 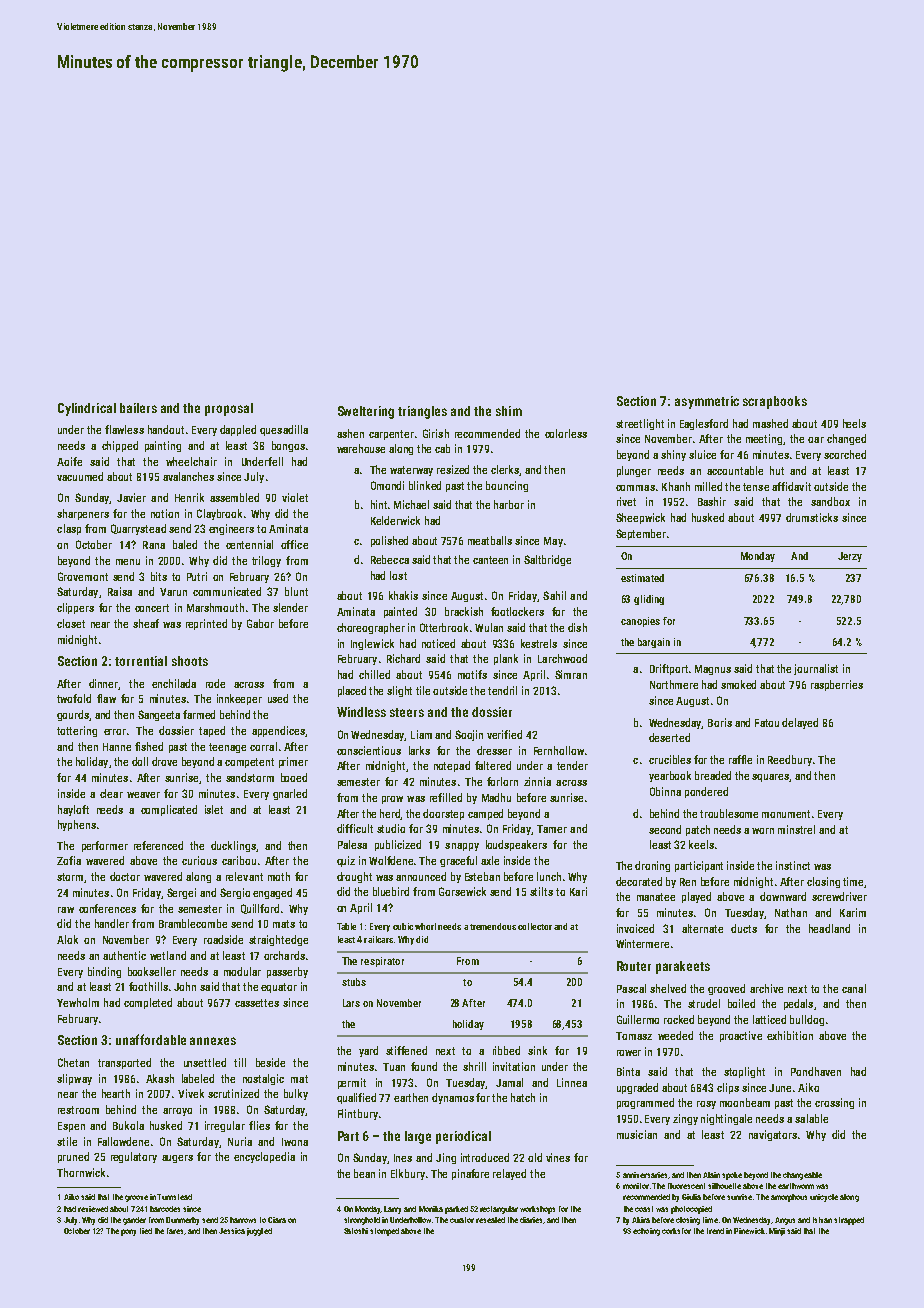 What do you see at coordinates (249, 763) in the screenshot?
I see `competent` at bounding box center [249, 763].
